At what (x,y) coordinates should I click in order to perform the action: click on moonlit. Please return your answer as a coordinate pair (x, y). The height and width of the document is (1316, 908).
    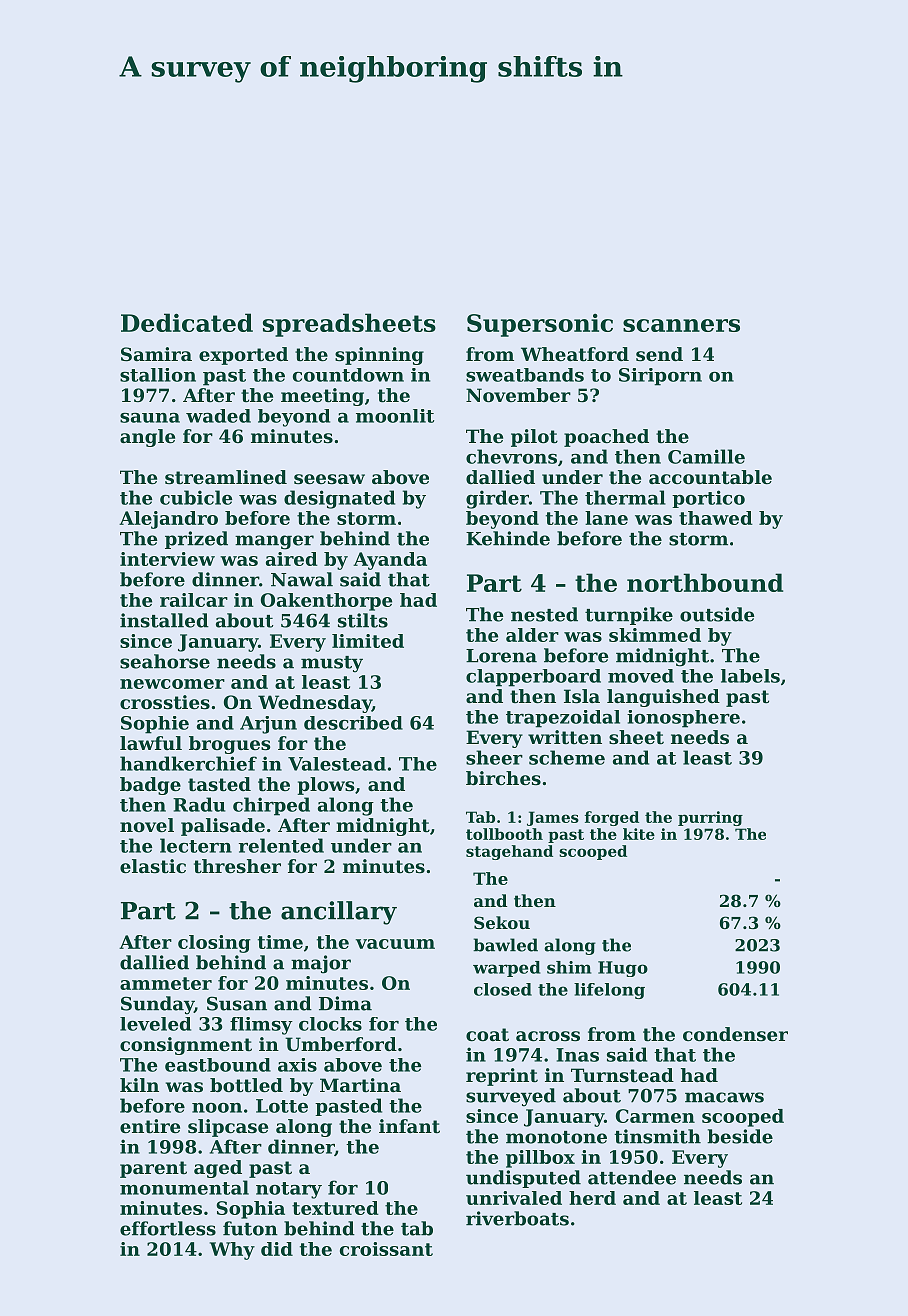
    Looking at the image, I should click on (395, 416).
